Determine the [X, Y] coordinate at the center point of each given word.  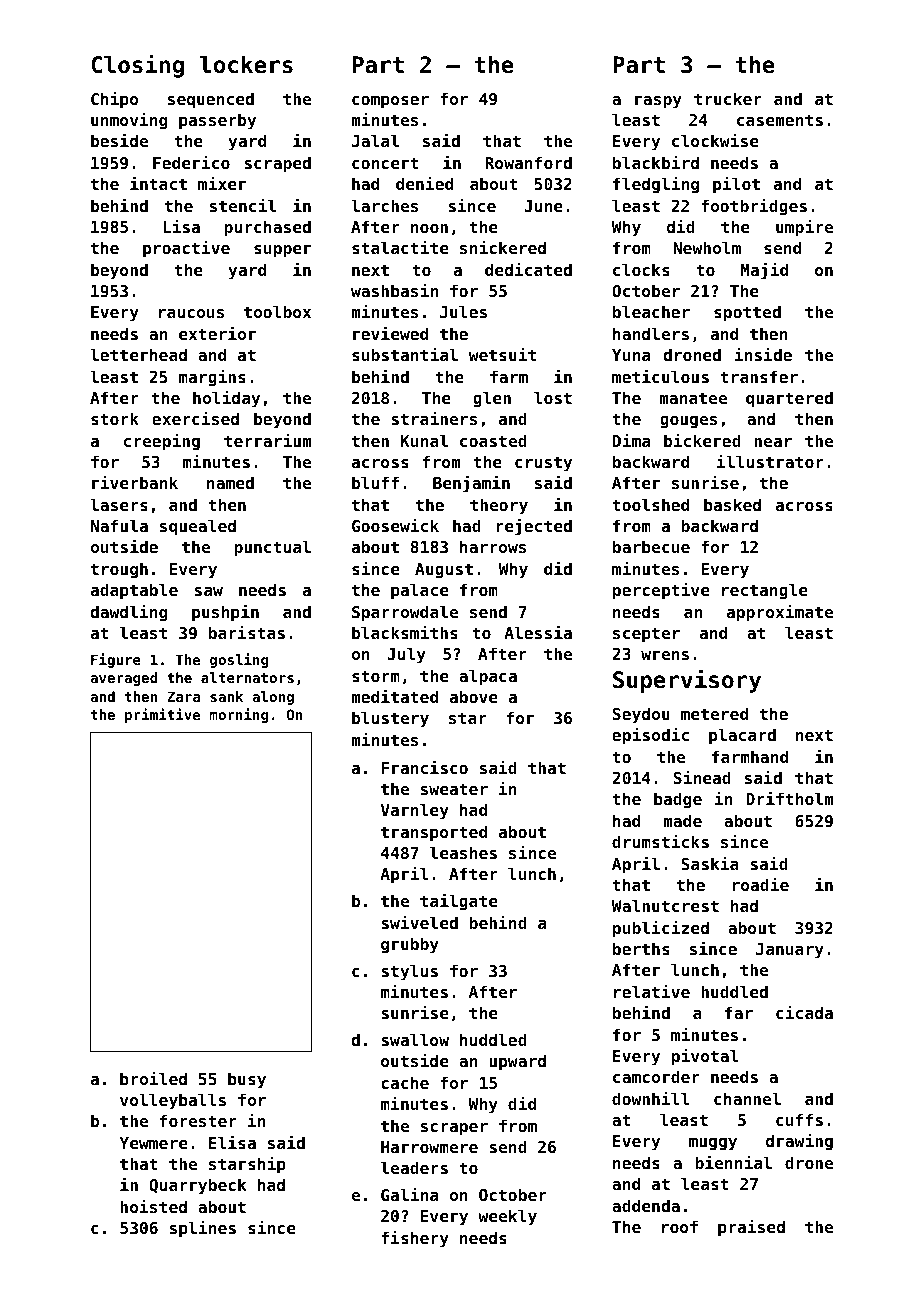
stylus [409, 972]
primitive [162, 715]
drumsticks [660, 841]
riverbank [135, 482]
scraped [277, 164]
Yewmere [153, 1143]
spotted [747, 313]
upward [517, 1062]
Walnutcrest [665, 905]
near [773, 442]
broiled [153, 1078]
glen [492, 399]
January [790, 951]
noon [429, 228]
